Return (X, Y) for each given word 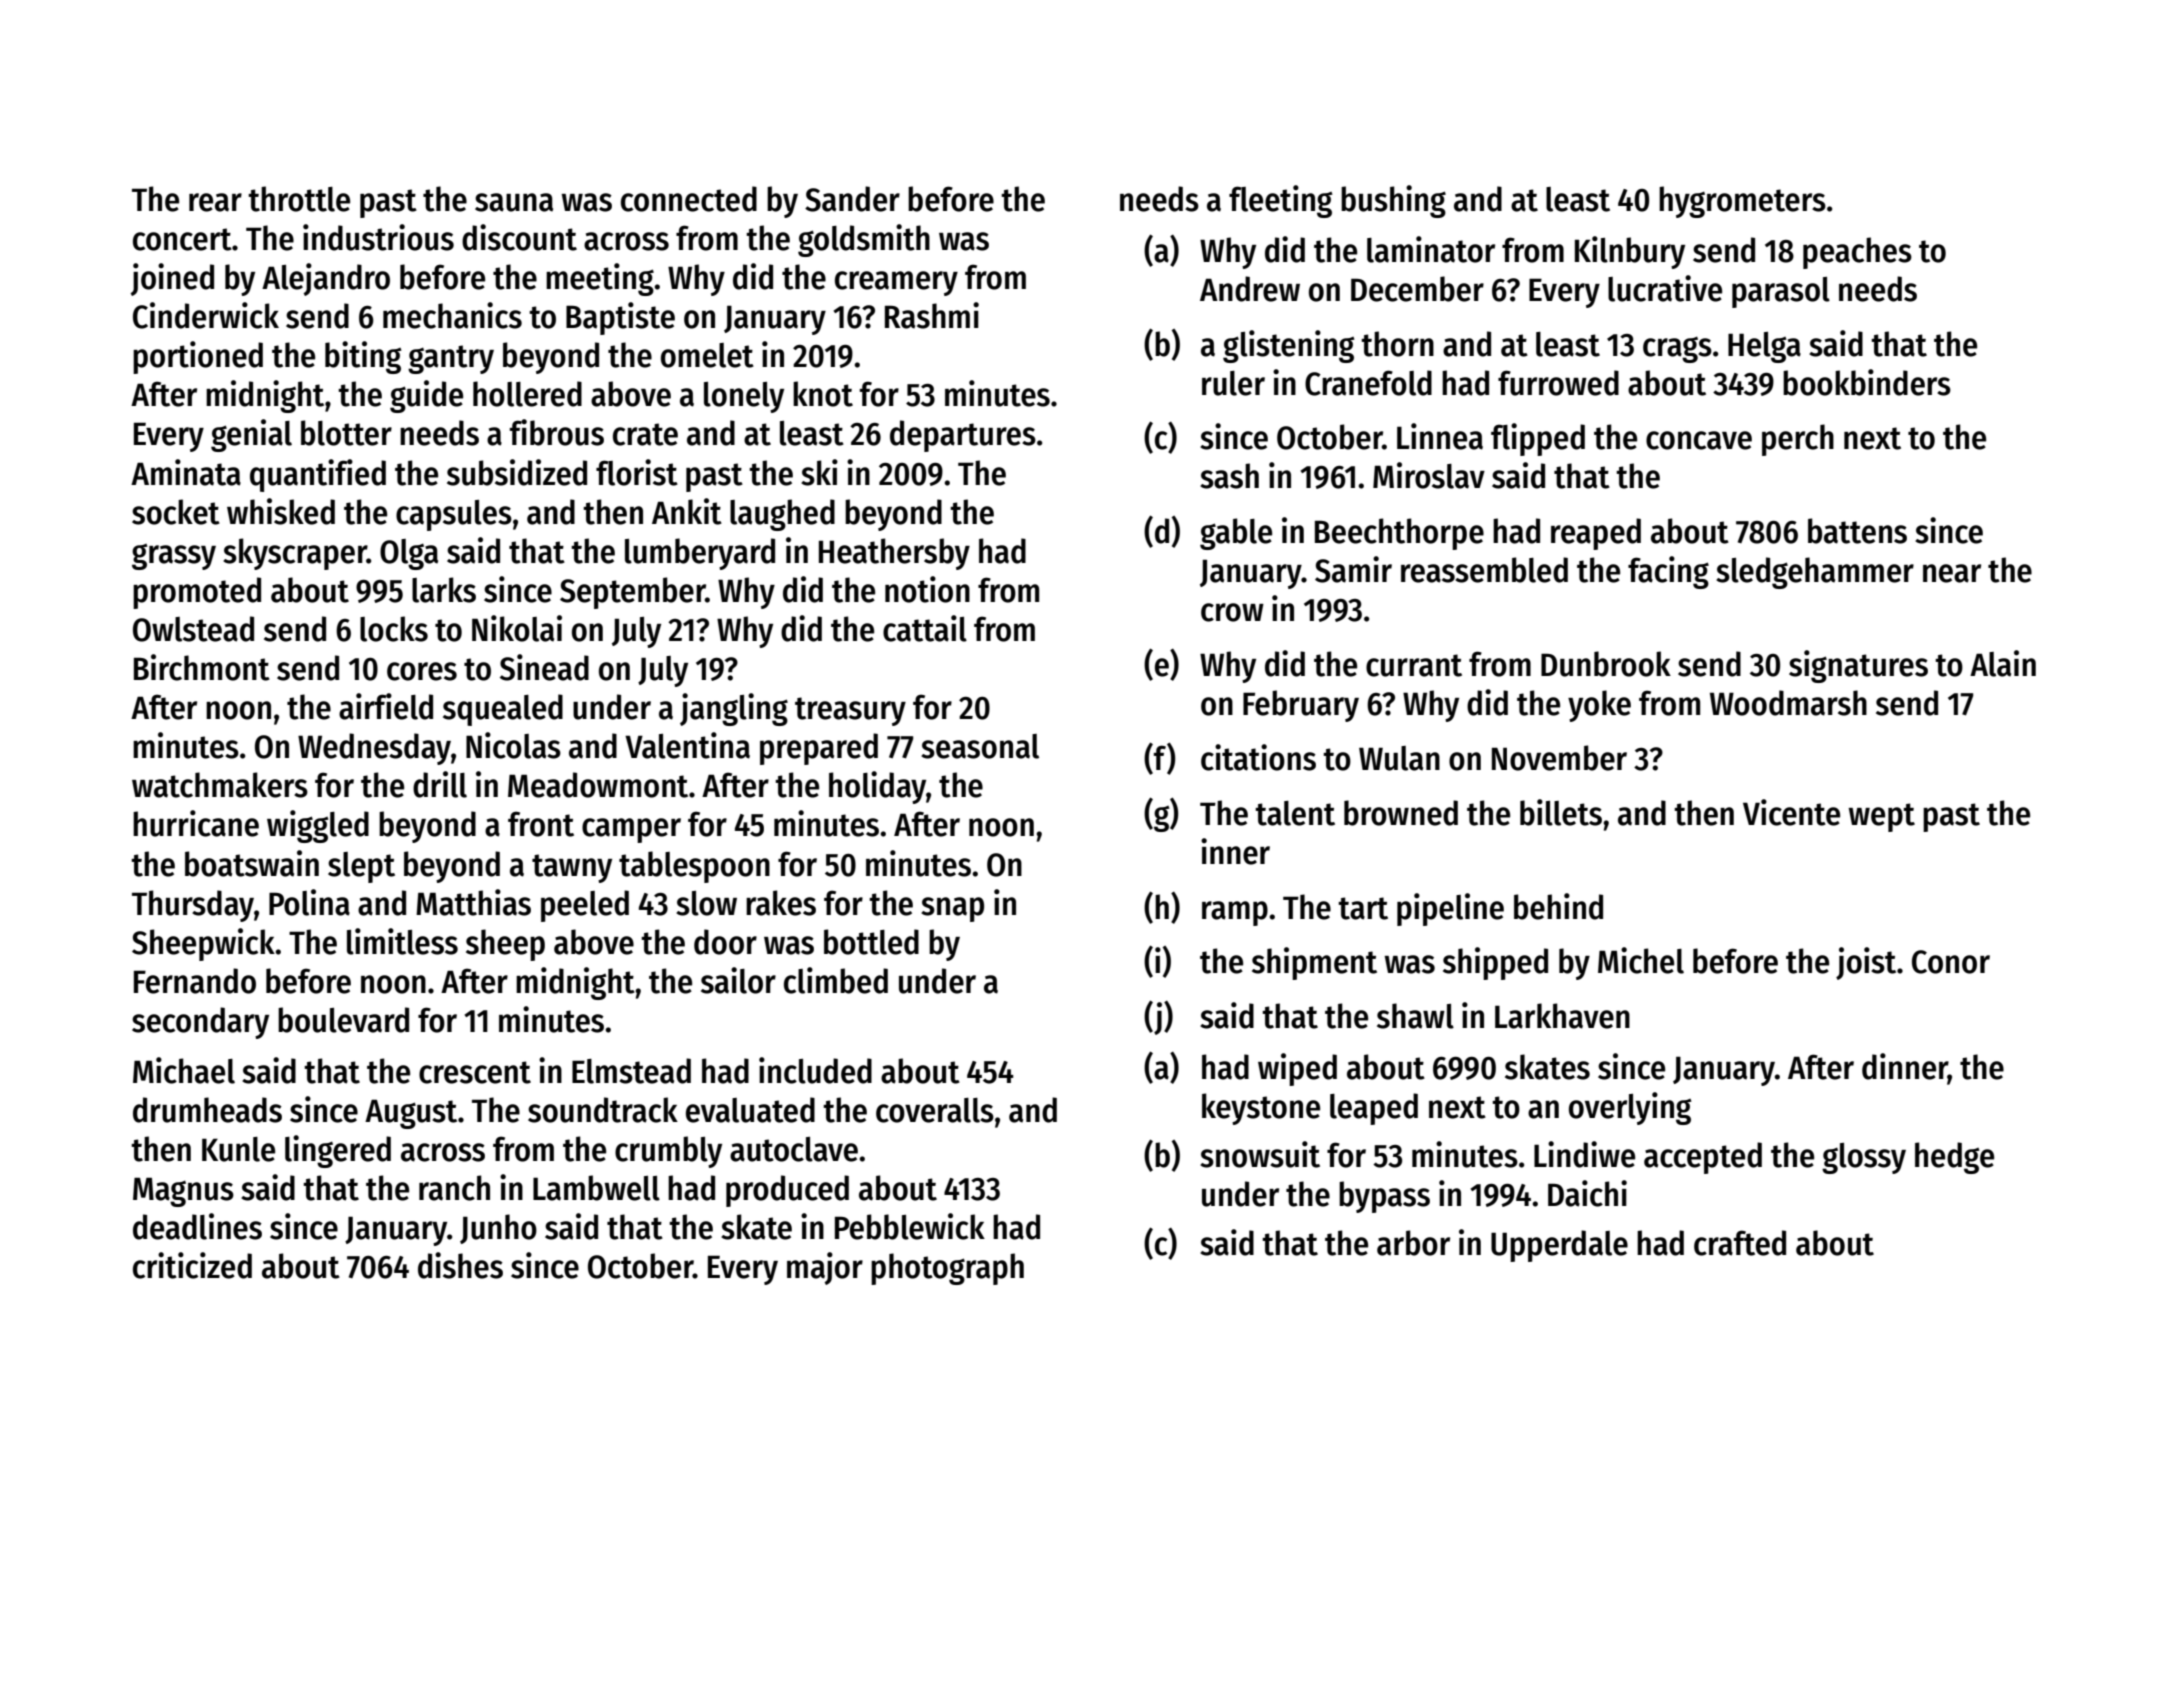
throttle (299, 199)
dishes (460, 1265)
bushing (1393, 201)
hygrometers (1742, 202)
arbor (1413, 1243)
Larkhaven (1562, 1016)
